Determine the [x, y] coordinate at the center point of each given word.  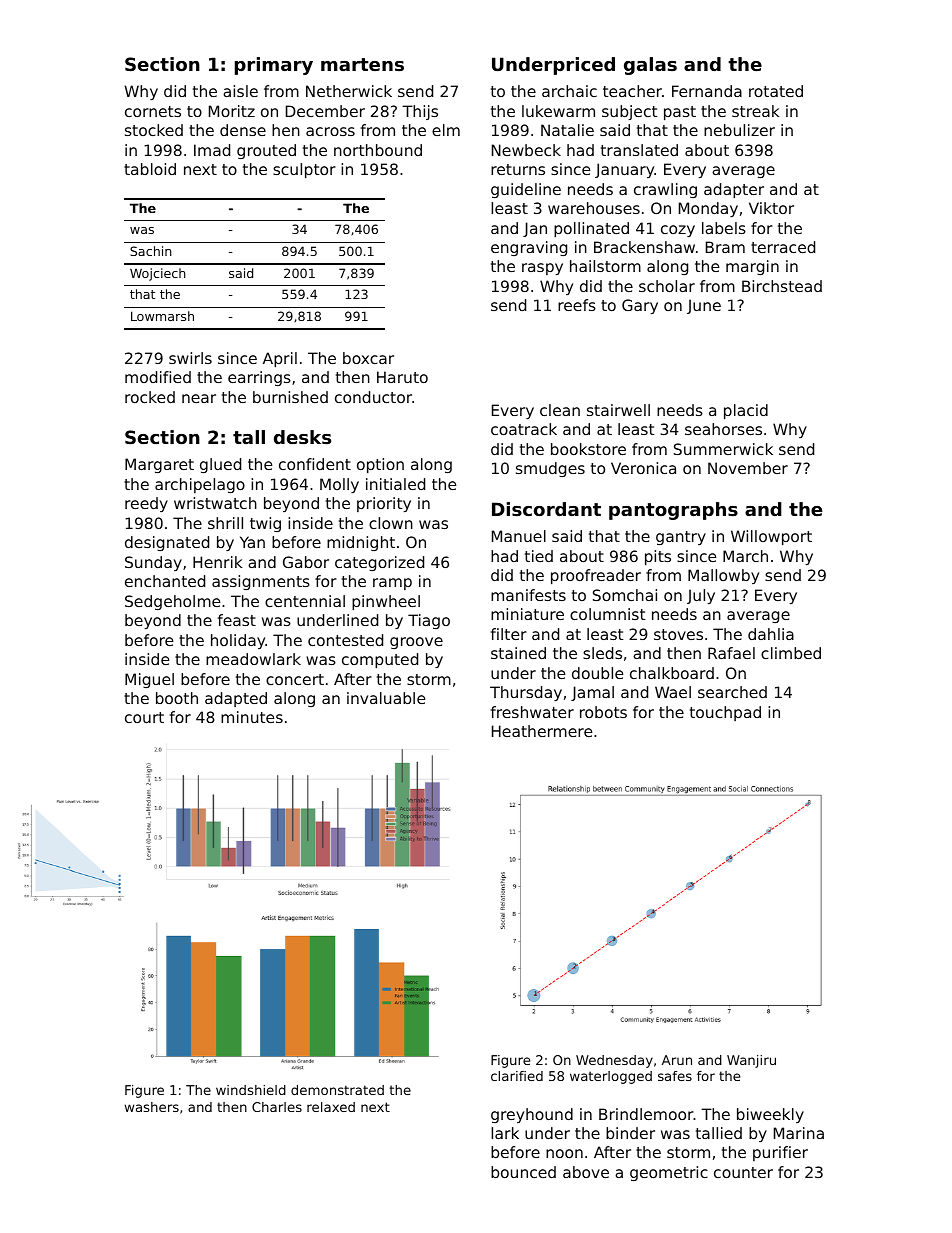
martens [362, 64]
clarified [517, 1076]
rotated [776, 91]
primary [274, 66]
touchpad [725, 713]
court [144, 717]
